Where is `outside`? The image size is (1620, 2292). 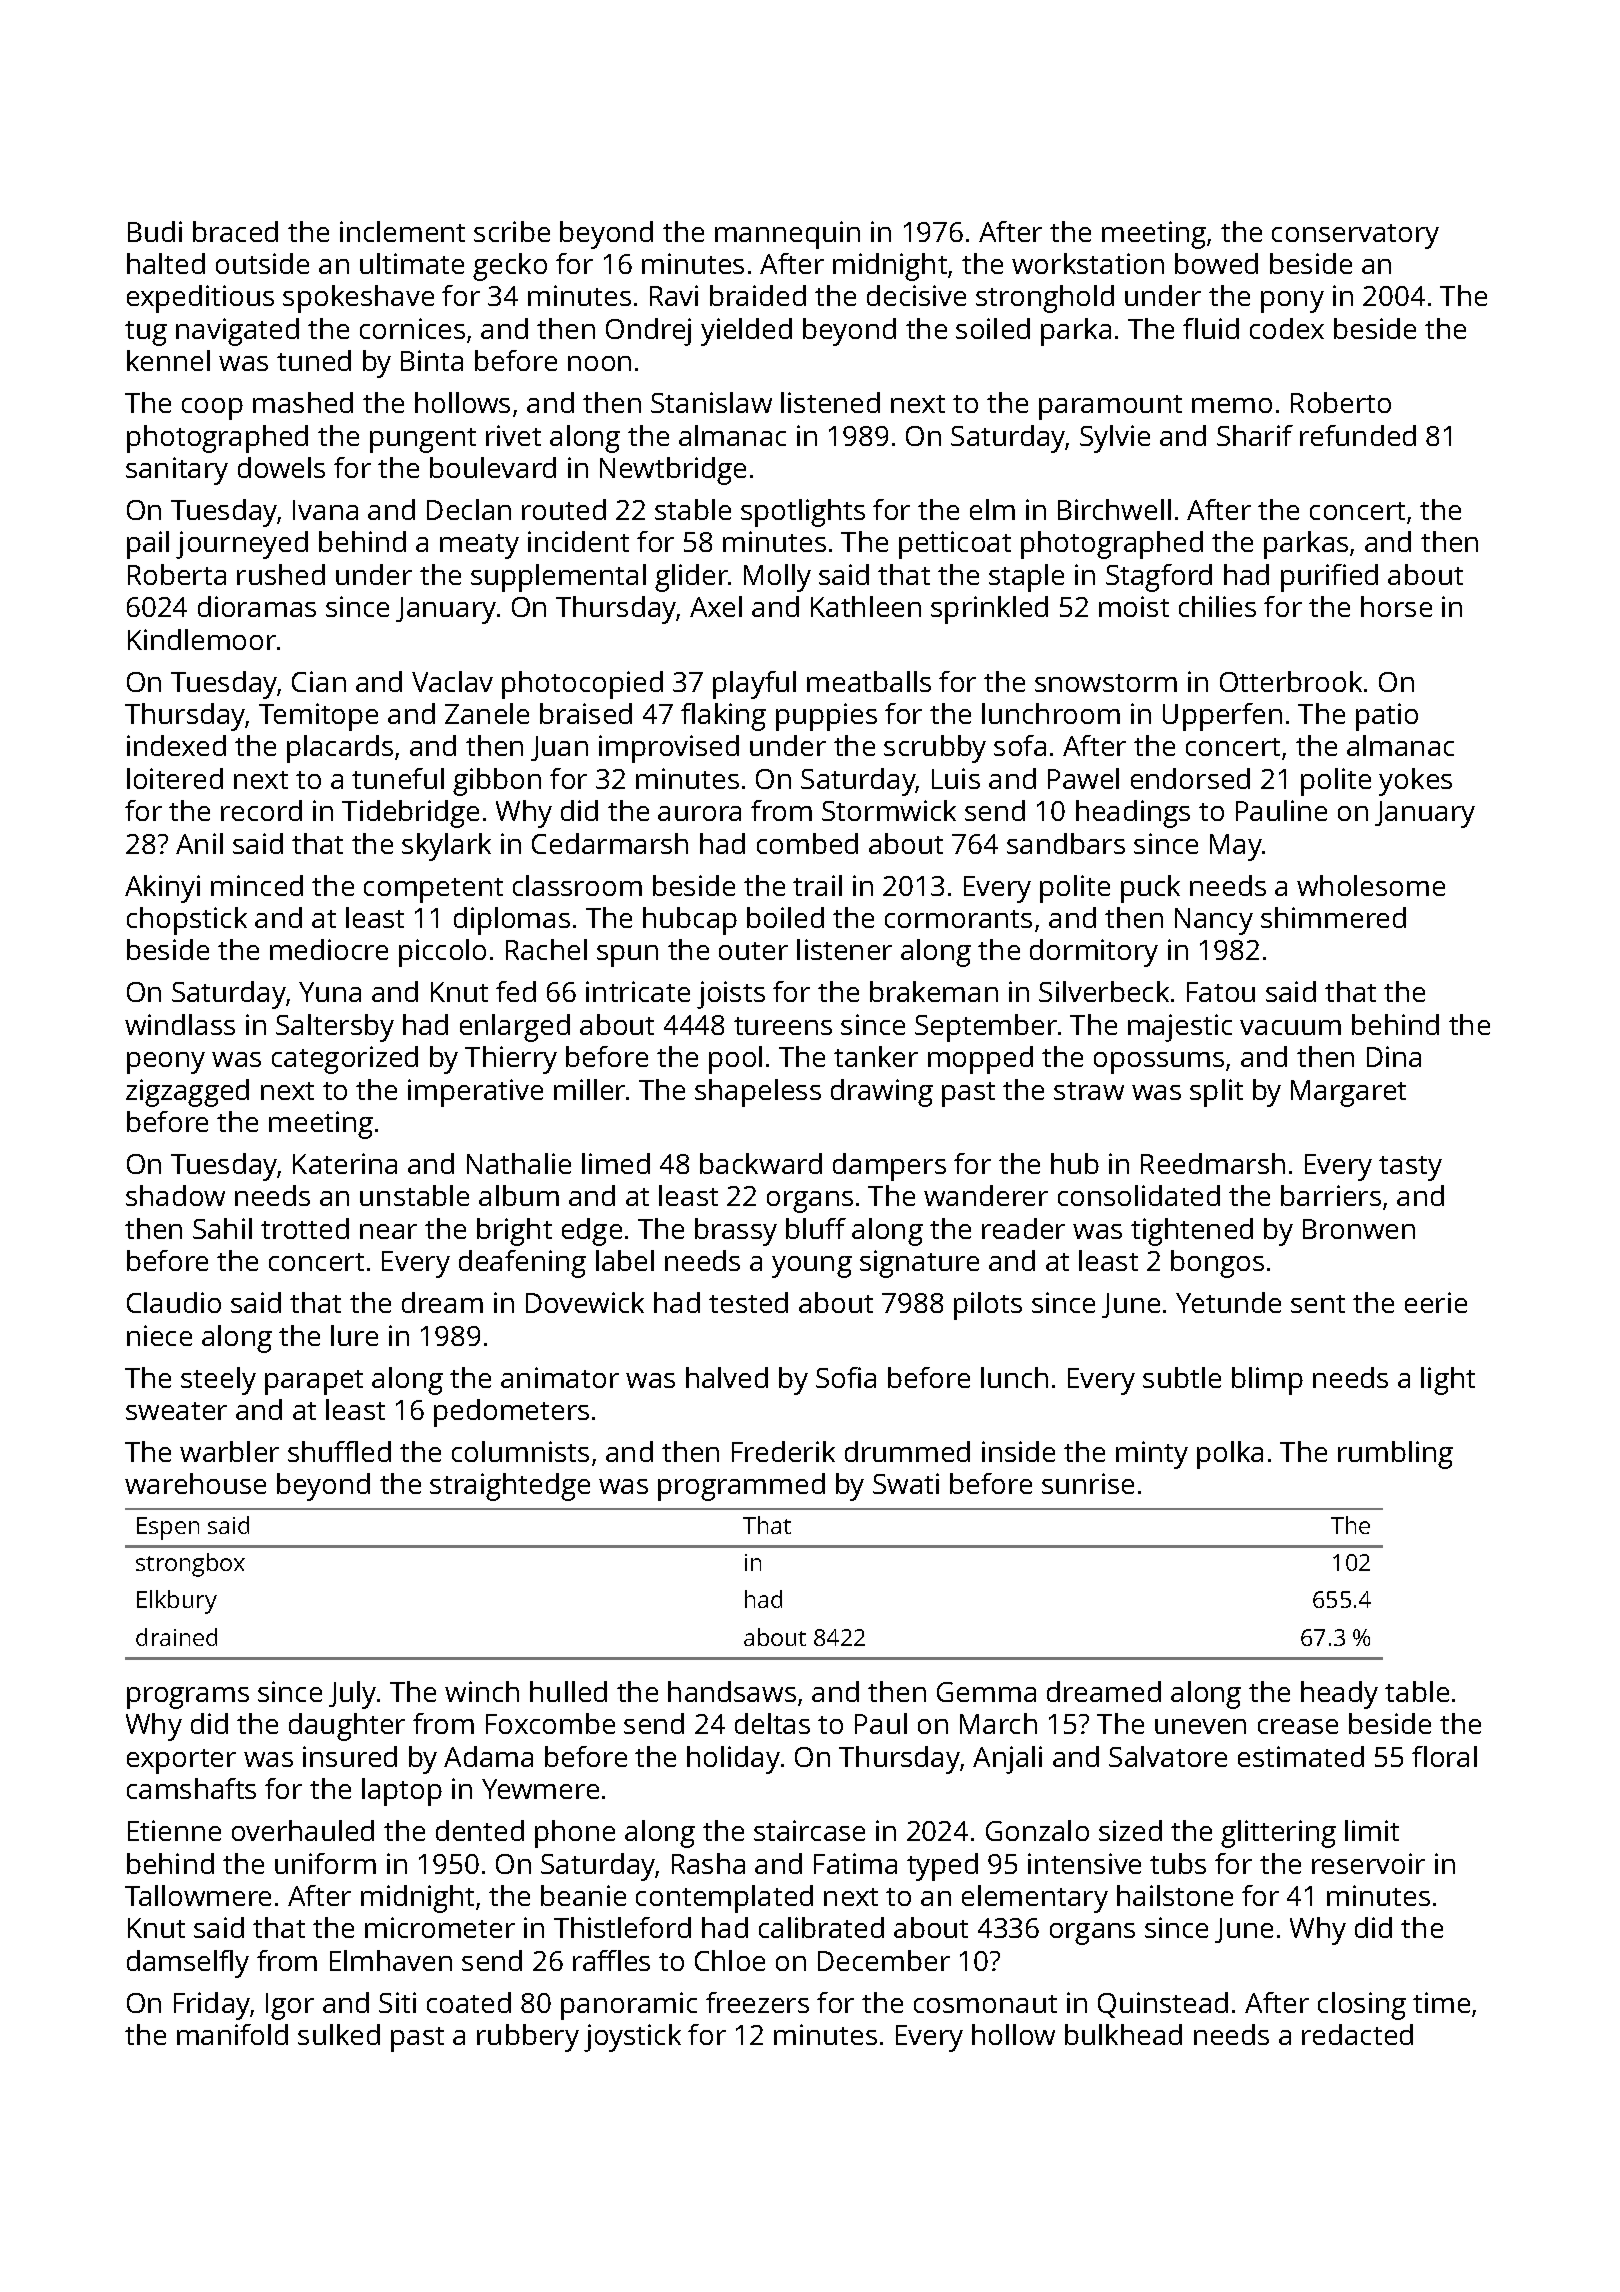
outside is located at coordinates (262, 263).
